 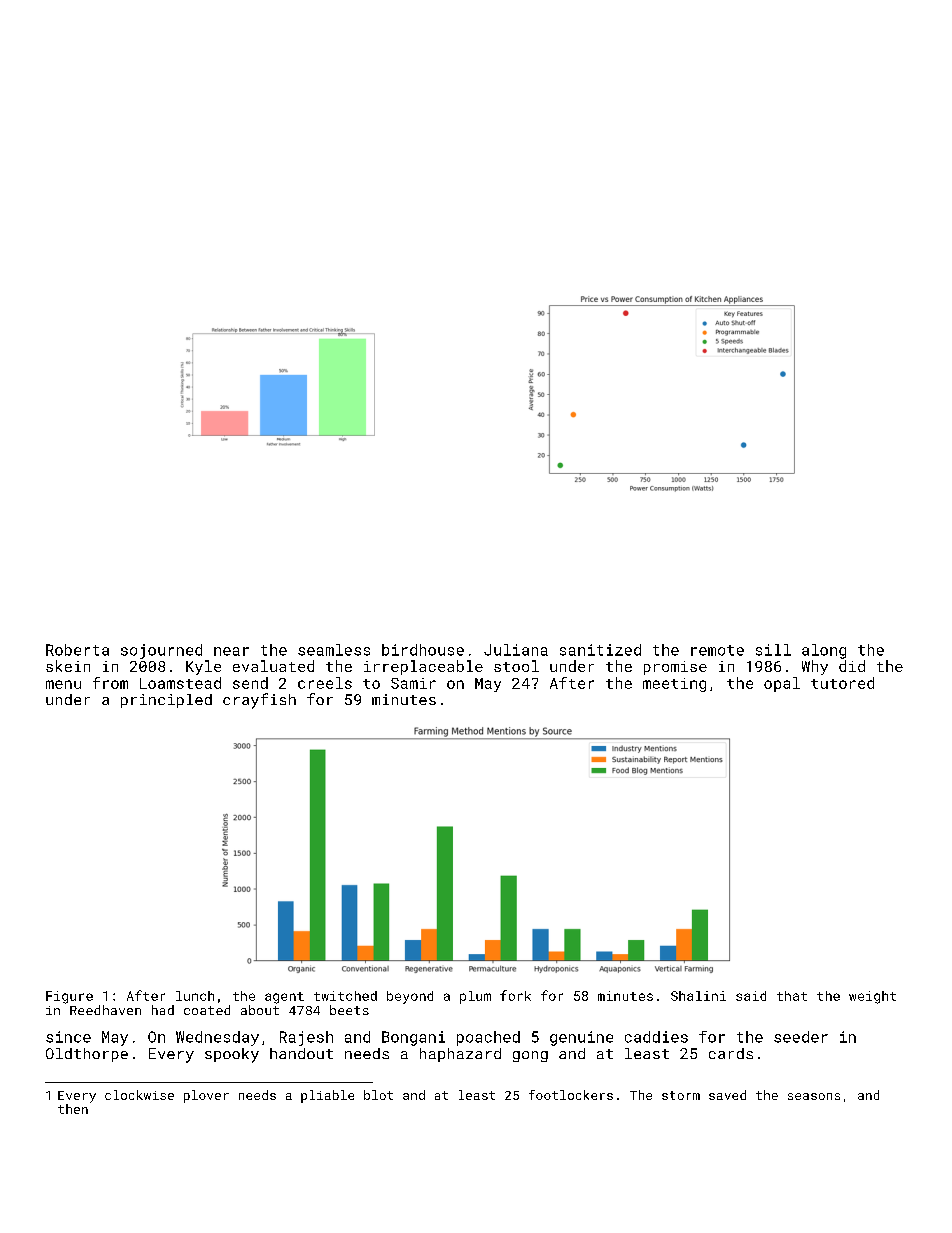 What do you see at coordinates (195, 996) in the screenshot?
I see `lunch` at bounding box center [195, 996].
